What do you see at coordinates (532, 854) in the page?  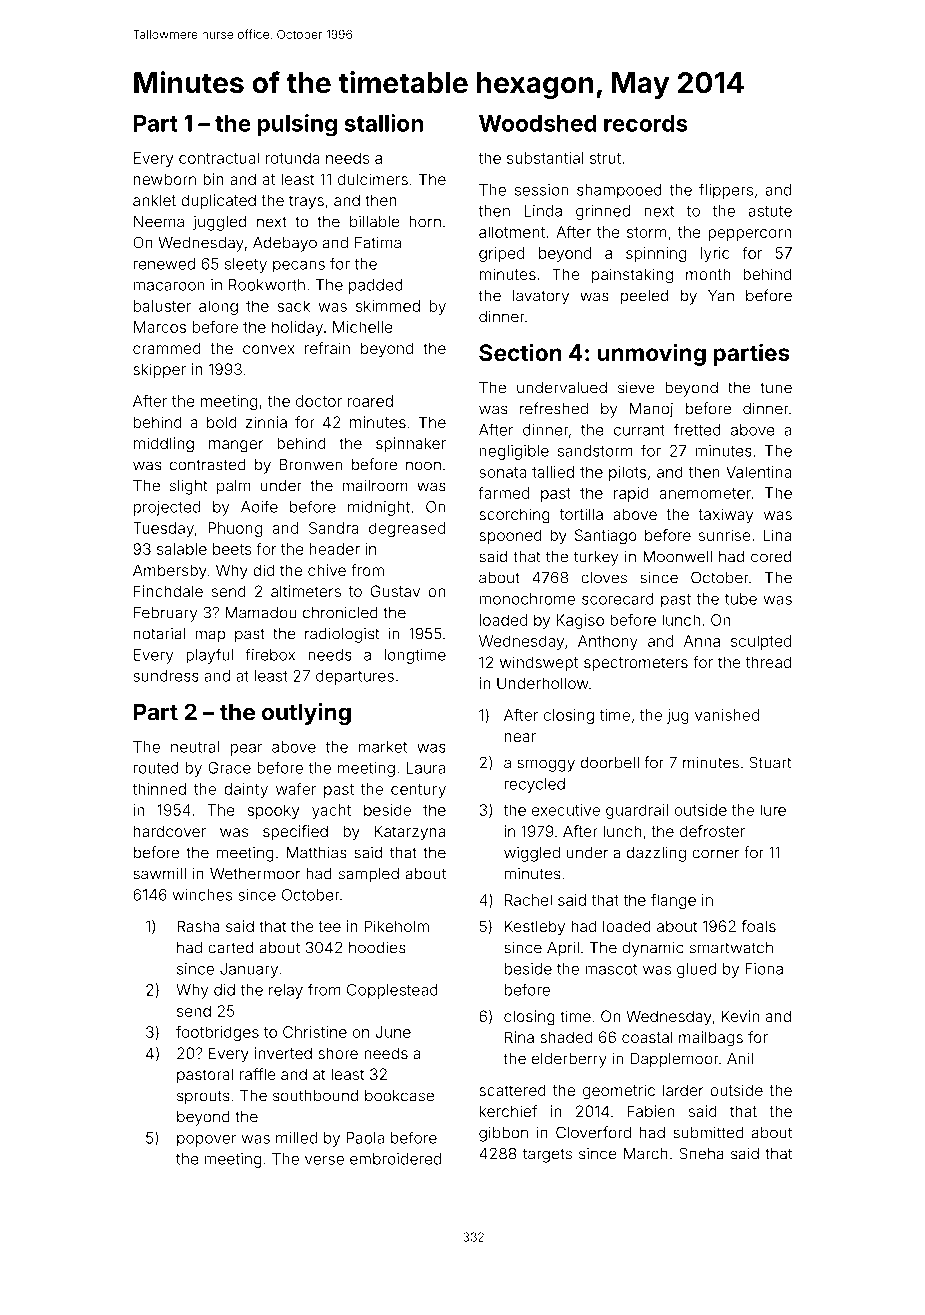 I see `wiggled` at bounding box center [532, 854].
